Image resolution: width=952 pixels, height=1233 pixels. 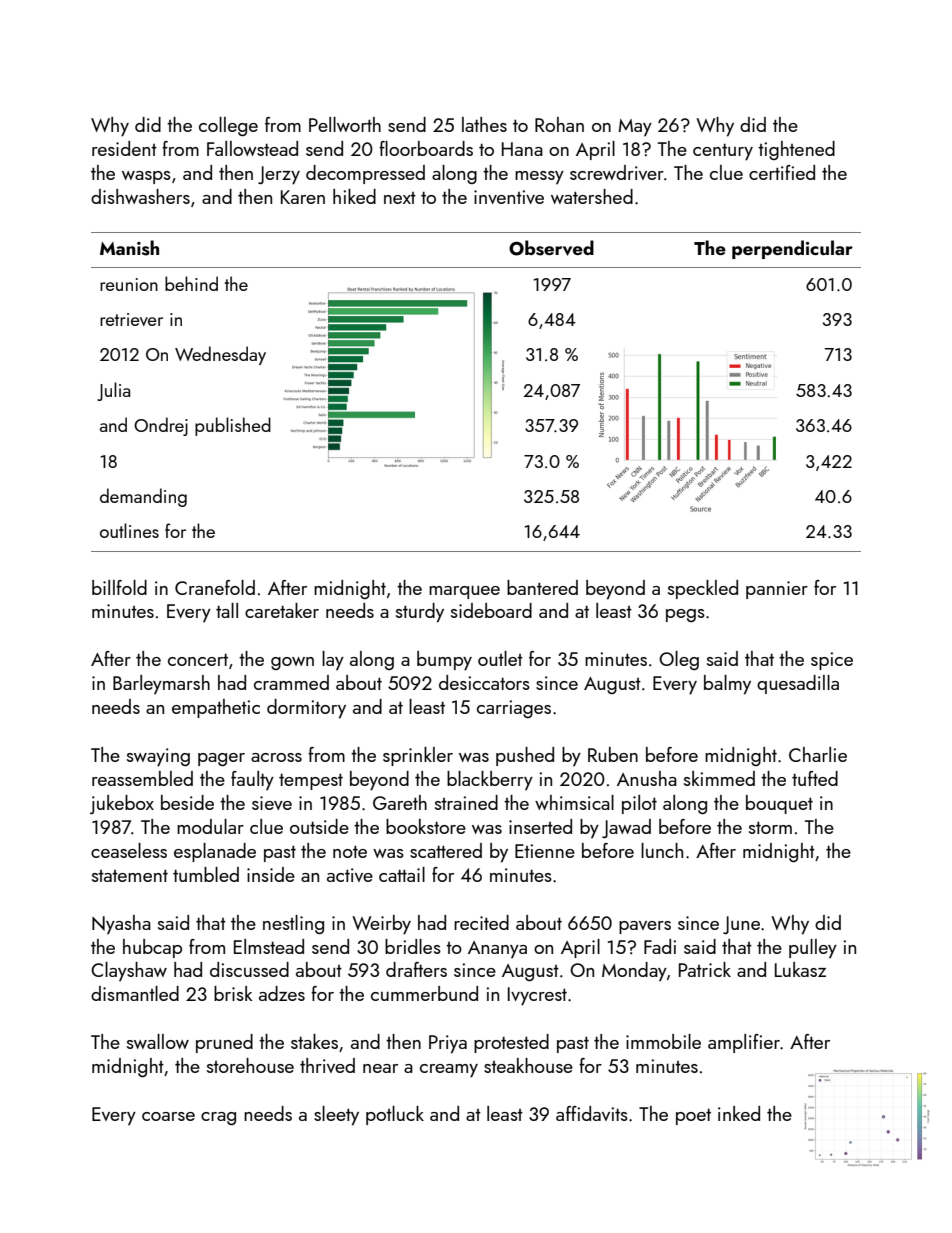 I want to click on perpendicular, so click(x=792, y=249).
